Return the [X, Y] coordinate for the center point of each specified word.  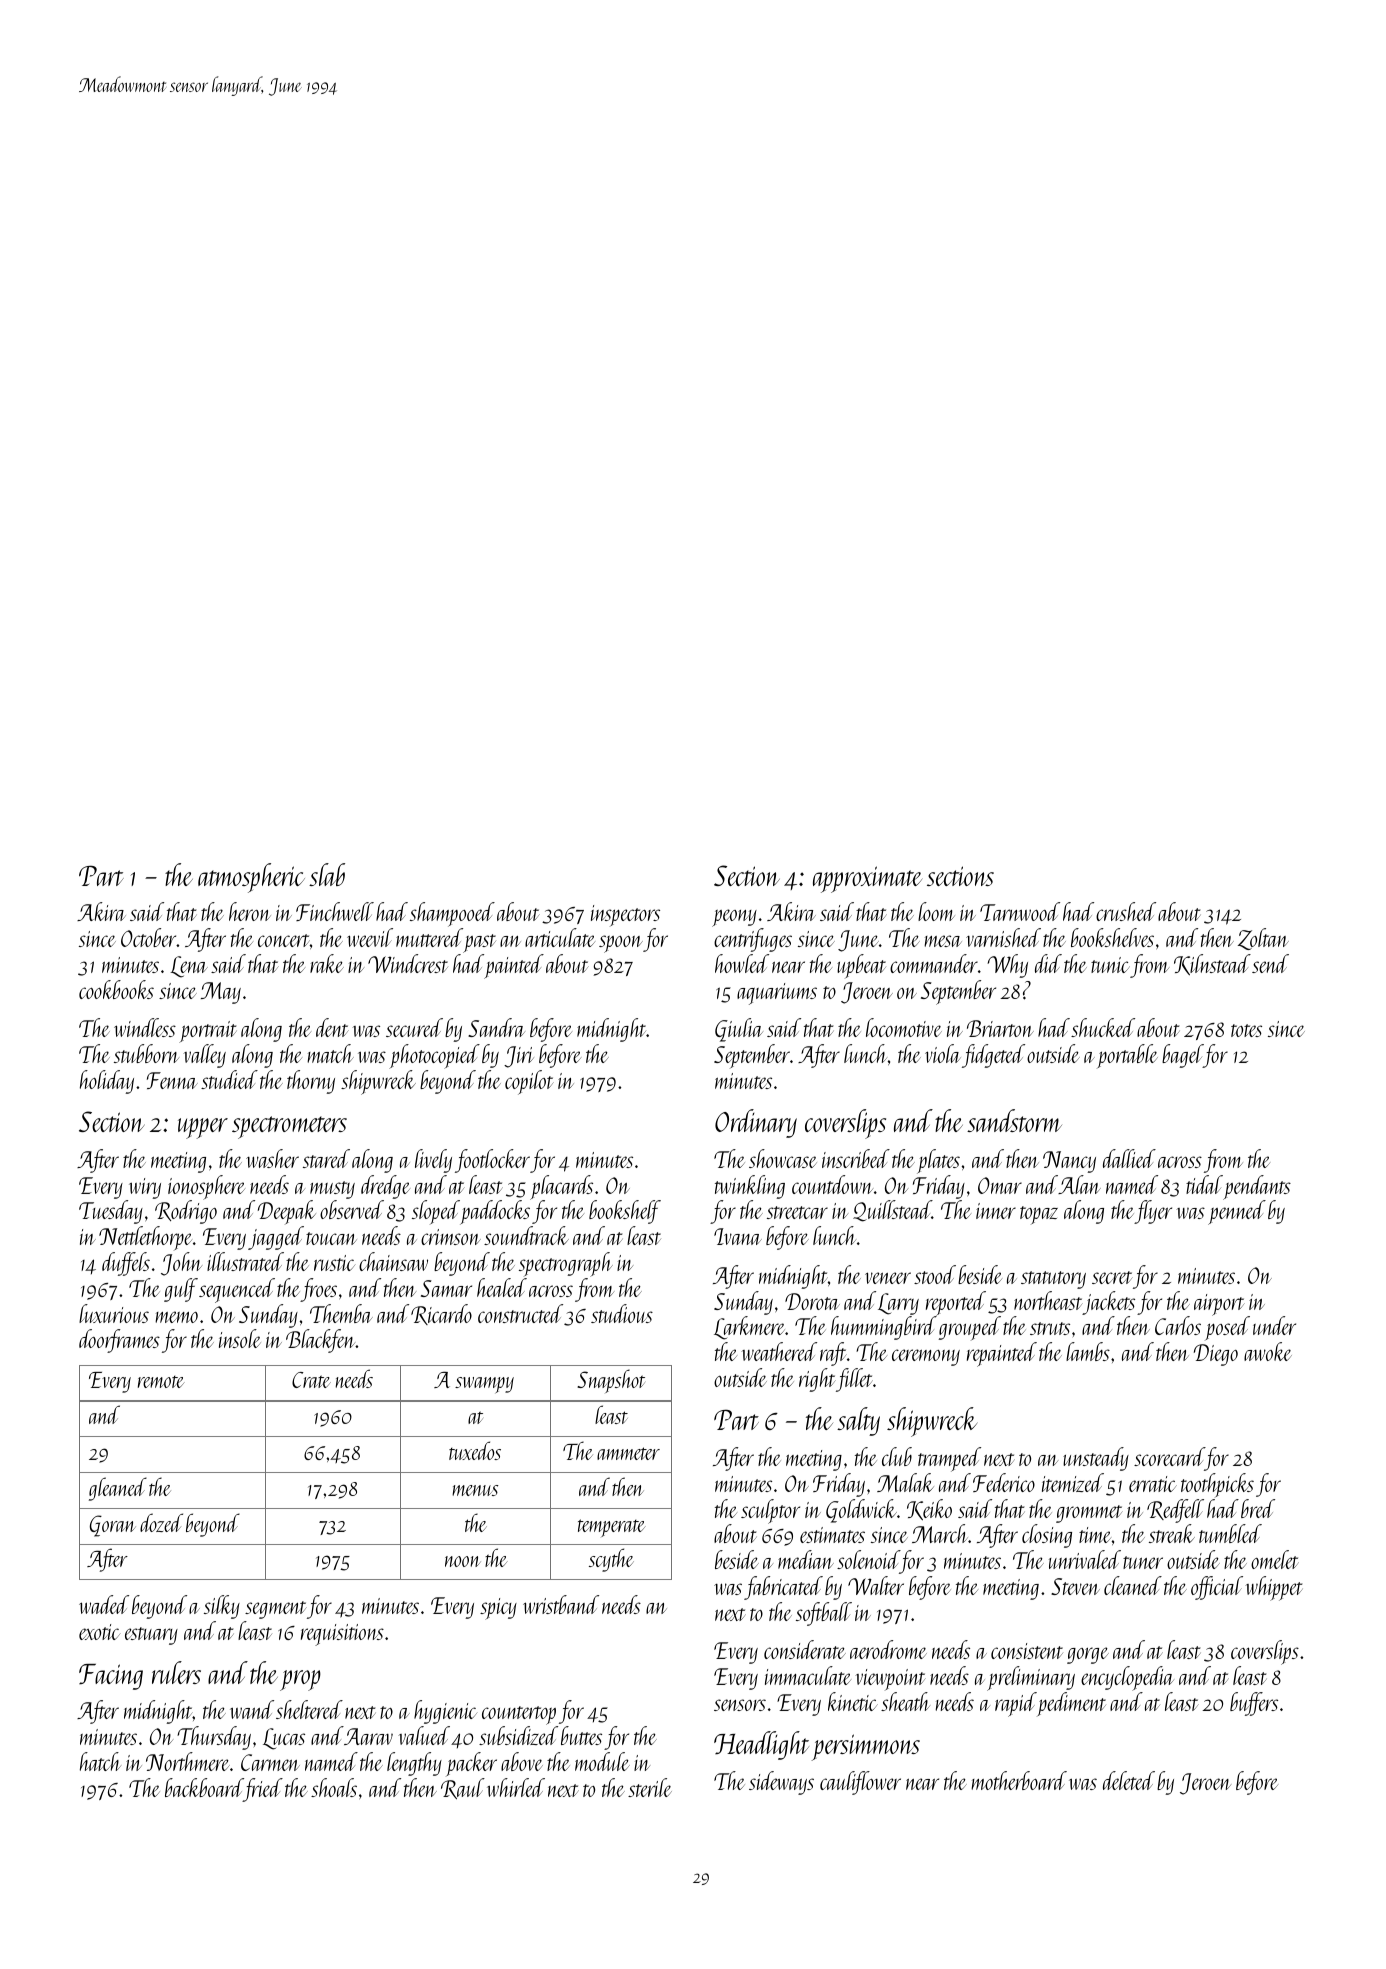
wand [252, 1709]
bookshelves [1112, 937]
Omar [1000, 1185]
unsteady [1096, 1459]
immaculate [808, 1675]
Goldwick [861, 1511]
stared [326, 1158]
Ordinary [756, 1123]
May [221, 993]
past [479, 943]
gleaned [118, 1489]
